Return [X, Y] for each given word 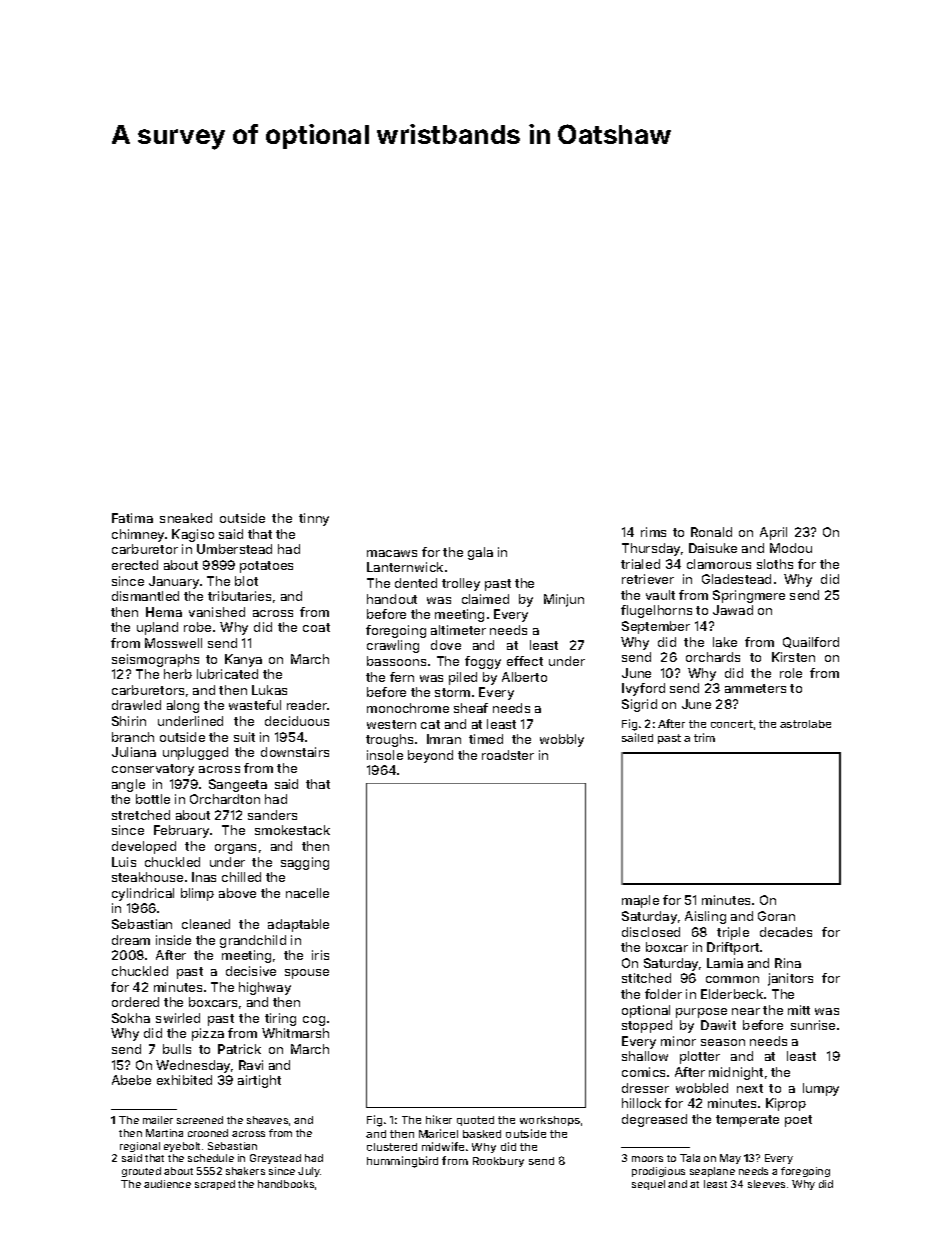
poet [798, 1121]
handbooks [286, 1184]
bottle [153, 799]
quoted [475, 1121]
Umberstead [234, 549]
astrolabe [805, 724]
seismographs [155, 660]
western [391, 724]
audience [167, 1184]
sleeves [766, 1184]
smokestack [292, 830]
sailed [637, 737]
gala [480, 553]
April [773, 533]
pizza [208, 1034]
